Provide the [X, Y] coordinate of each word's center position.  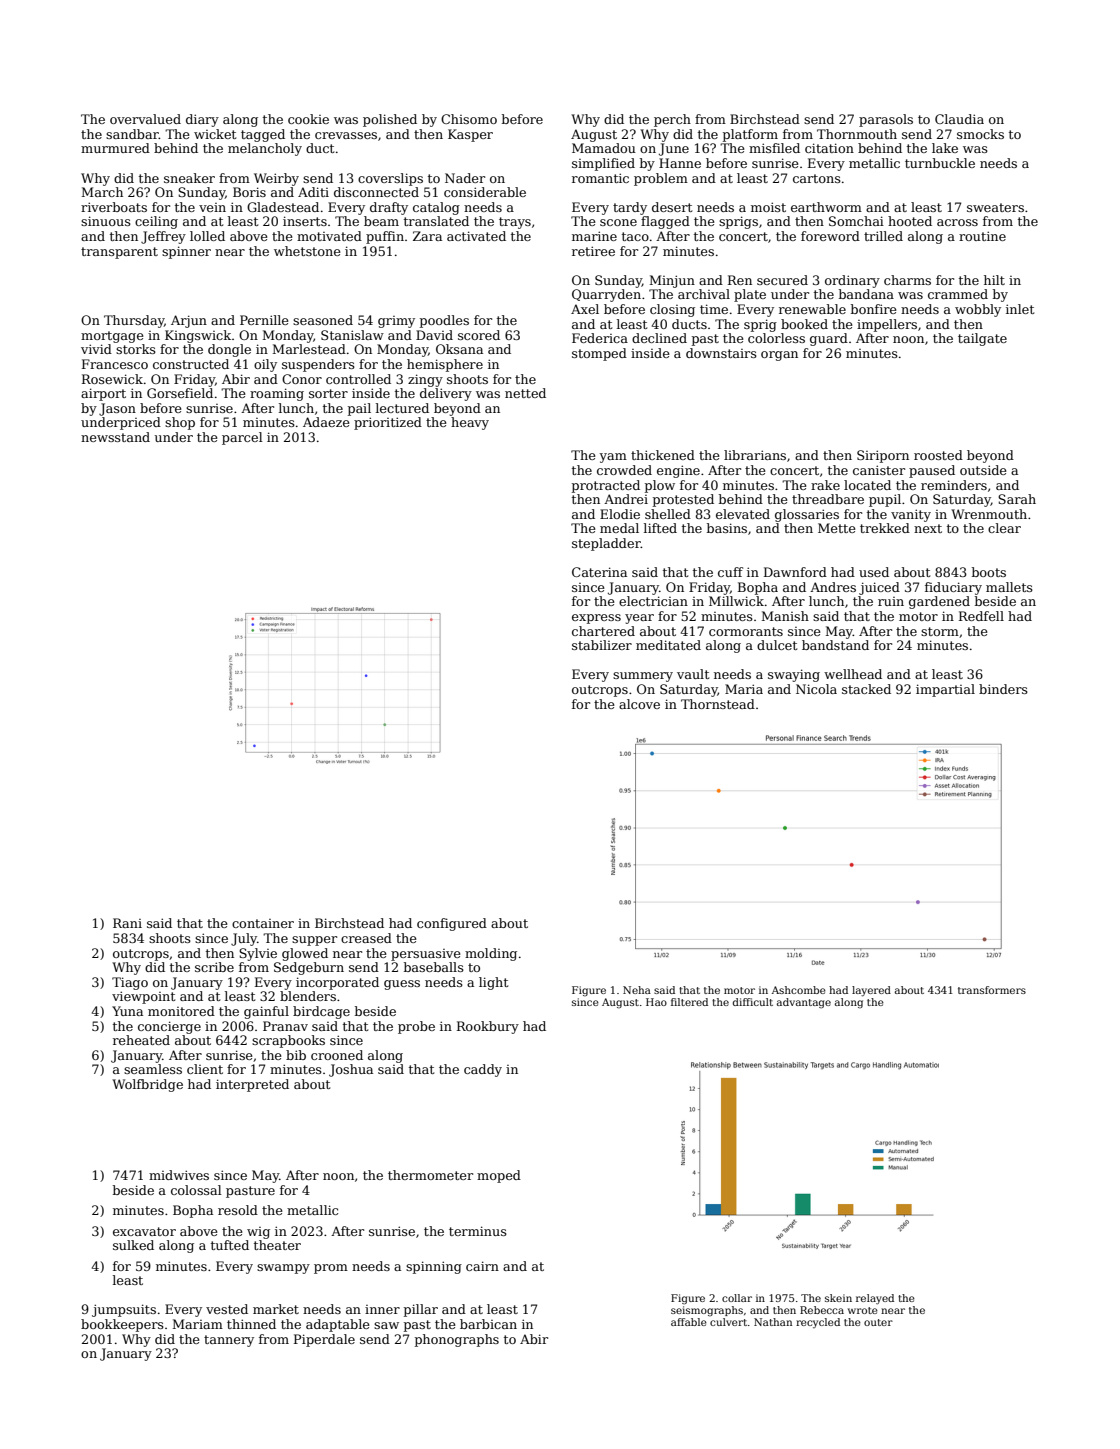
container [263, 923]
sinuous [106, 221]
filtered [689, 1002]
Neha [637, 990]
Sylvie [258, 954]
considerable [485, 192]
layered [871, 991]
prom [331, 1269]
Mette [837, 528]
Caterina [599, 572]
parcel [242, 438]
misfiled [774, 148]
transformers [992, 990]
